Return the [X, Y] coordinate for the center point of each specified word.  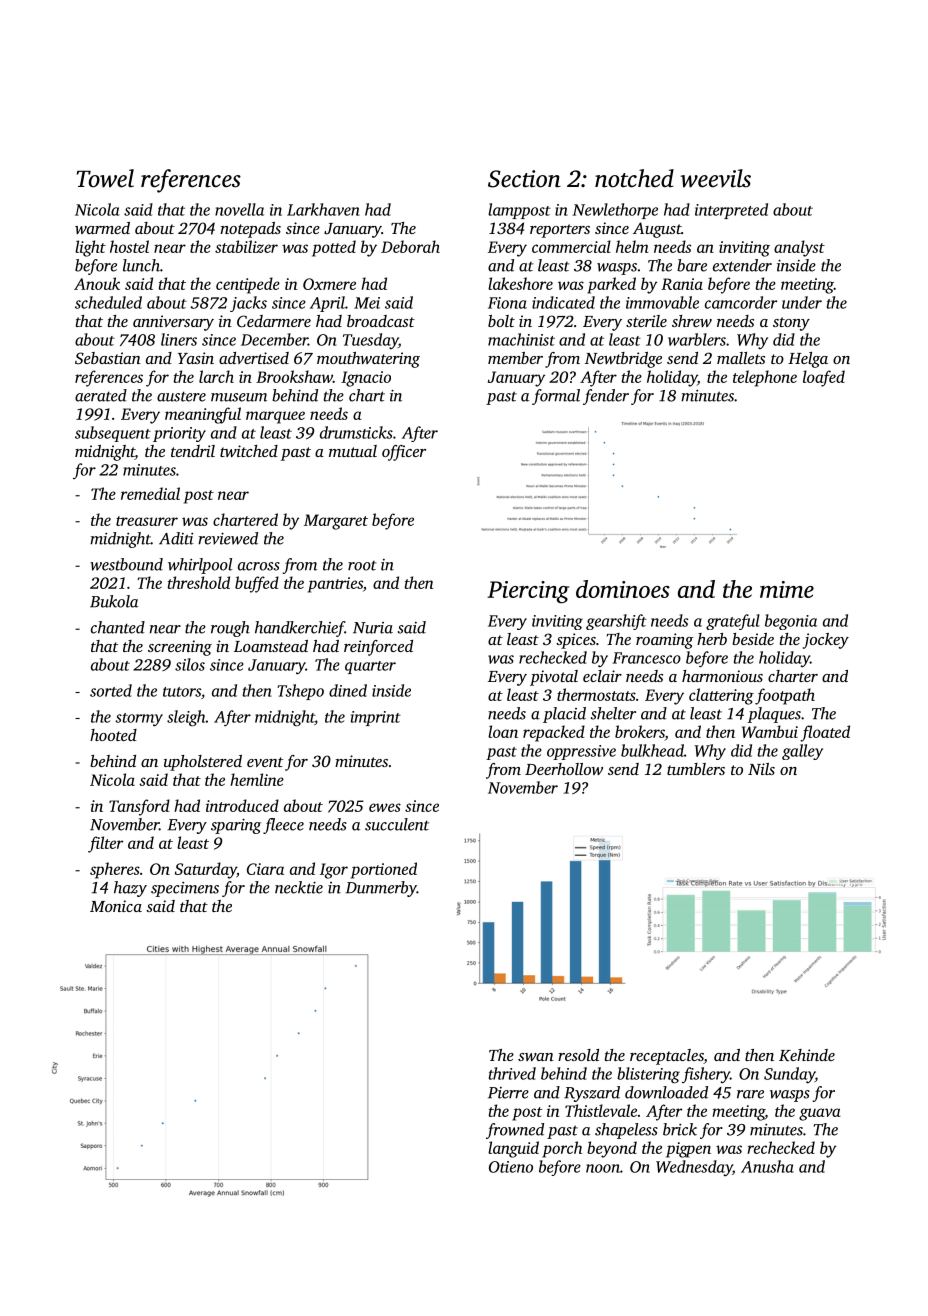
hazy [130, 889]
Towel [105, 178]
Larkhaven [323, 209]
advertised [254, 358]
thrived [512, 1073]
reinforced [378, 648]
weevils [715, 178]
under [802, 302]
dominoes [623, 589]
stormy [139, 720]
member [515, 358]
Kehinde [807, 1055]
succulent [397, 824]
